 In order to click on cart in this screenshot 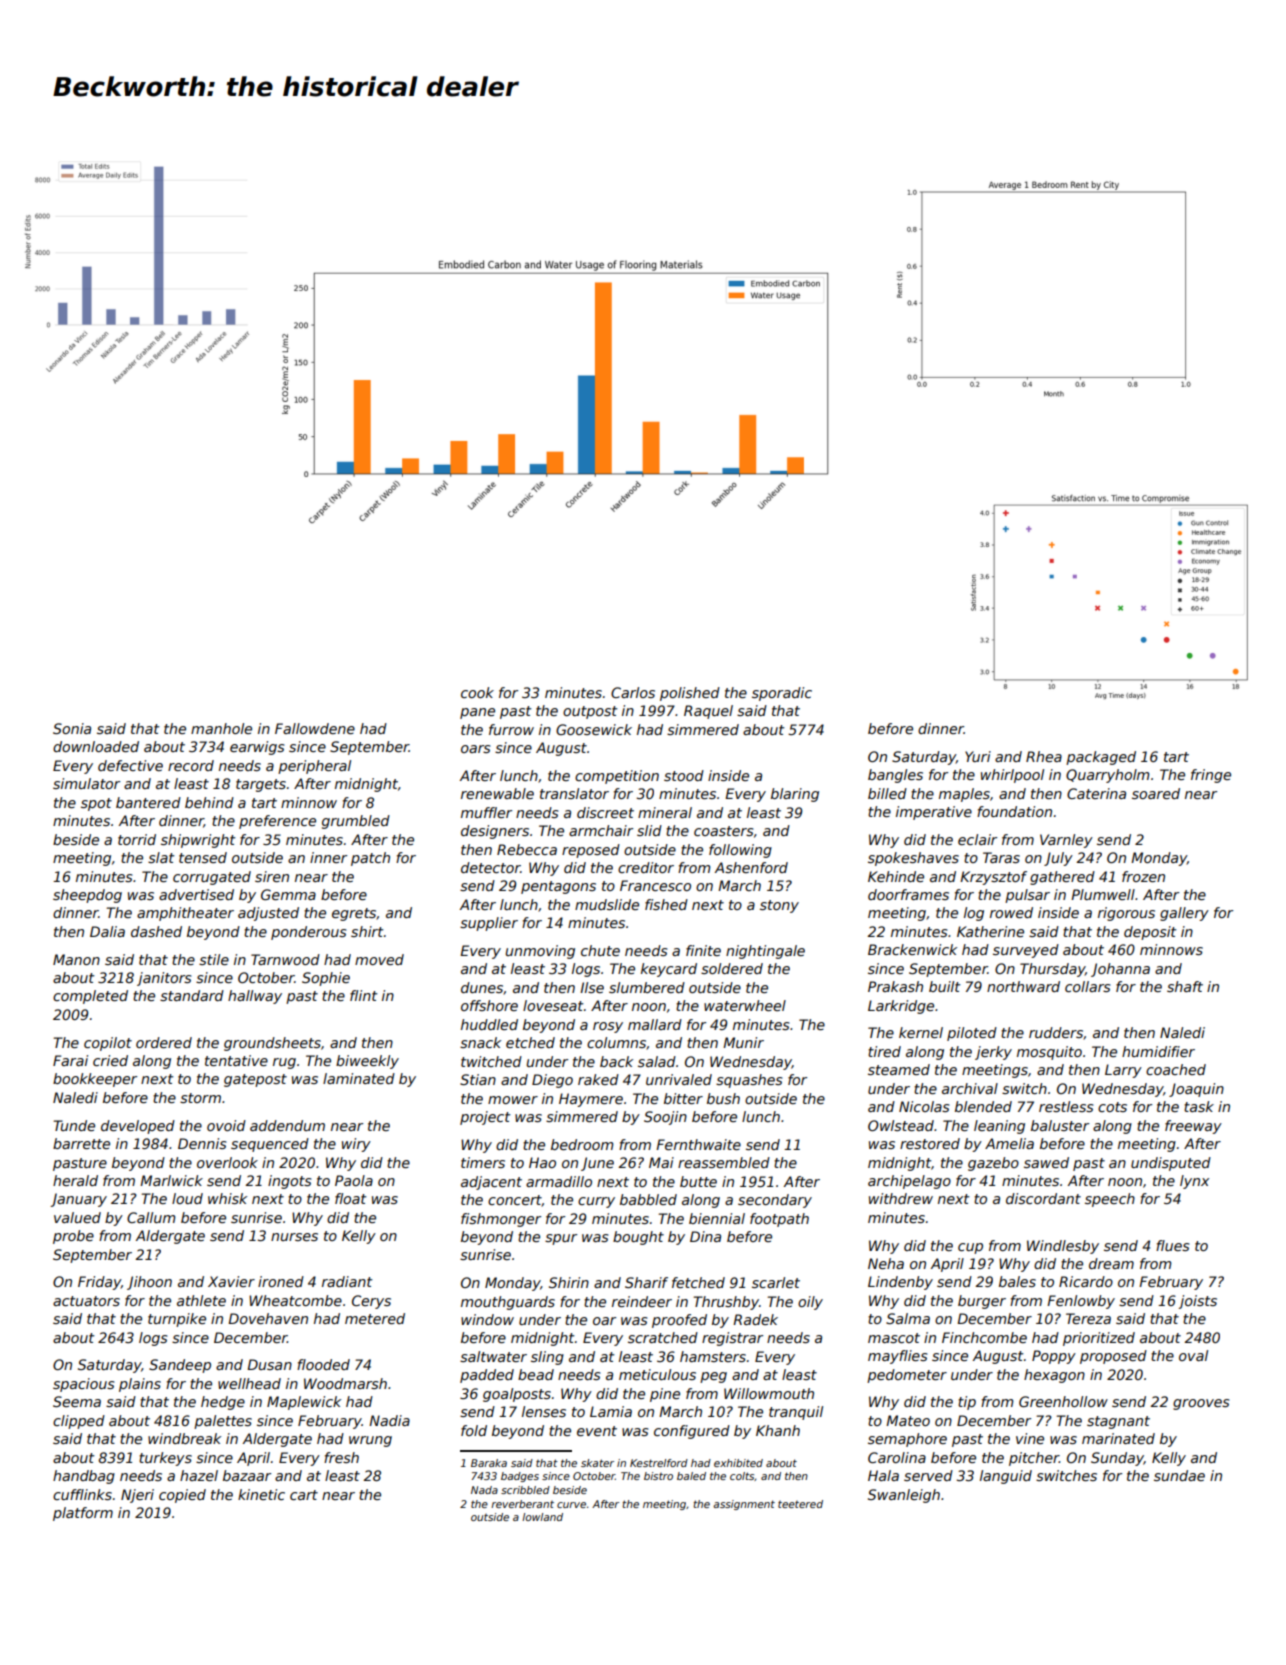, I will do `click(304, 1495)`.
